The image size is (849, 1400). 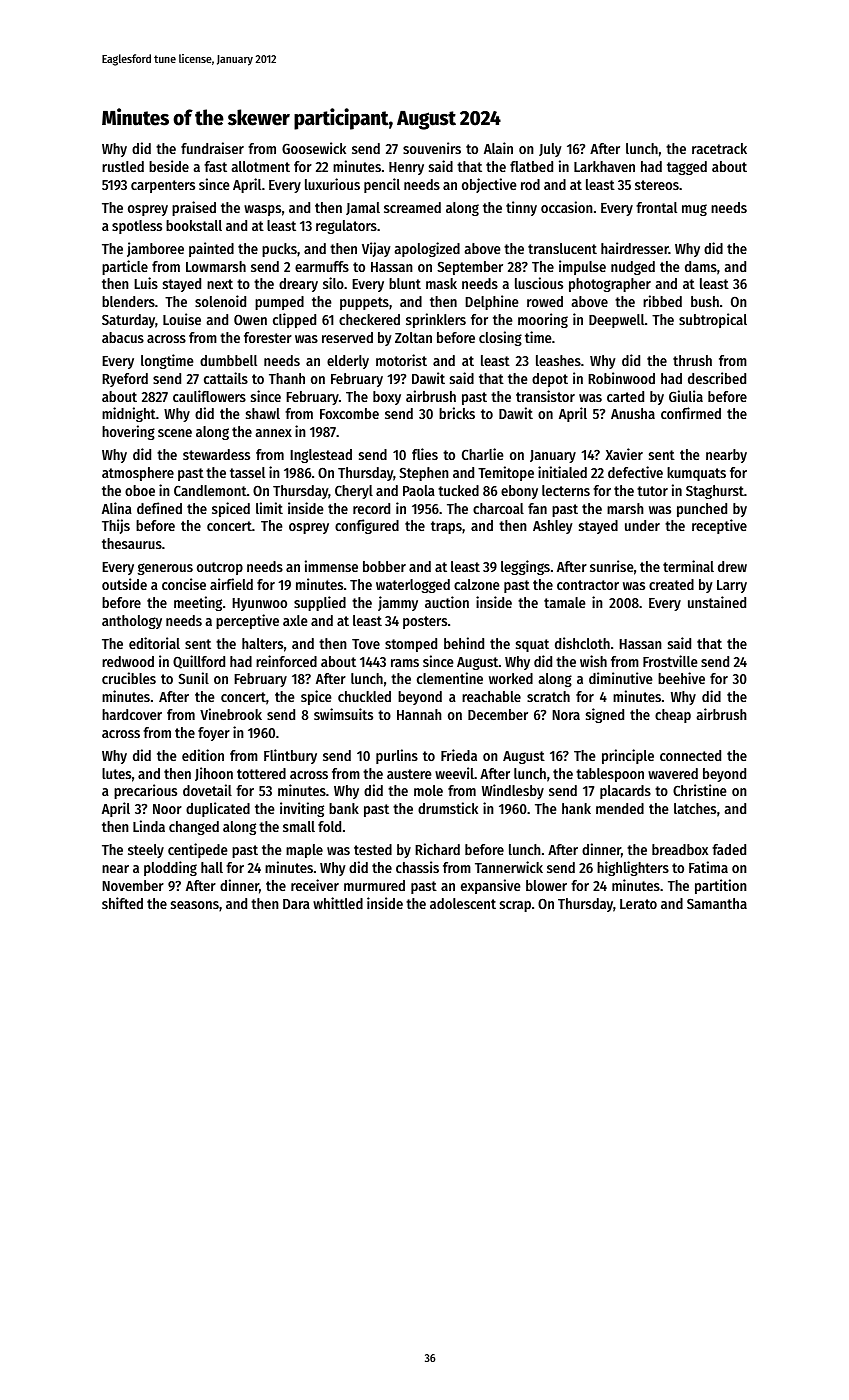 What do you see at coordinates (489, 185) in the image?
I see `objective` at bounding box center [489, 185].
